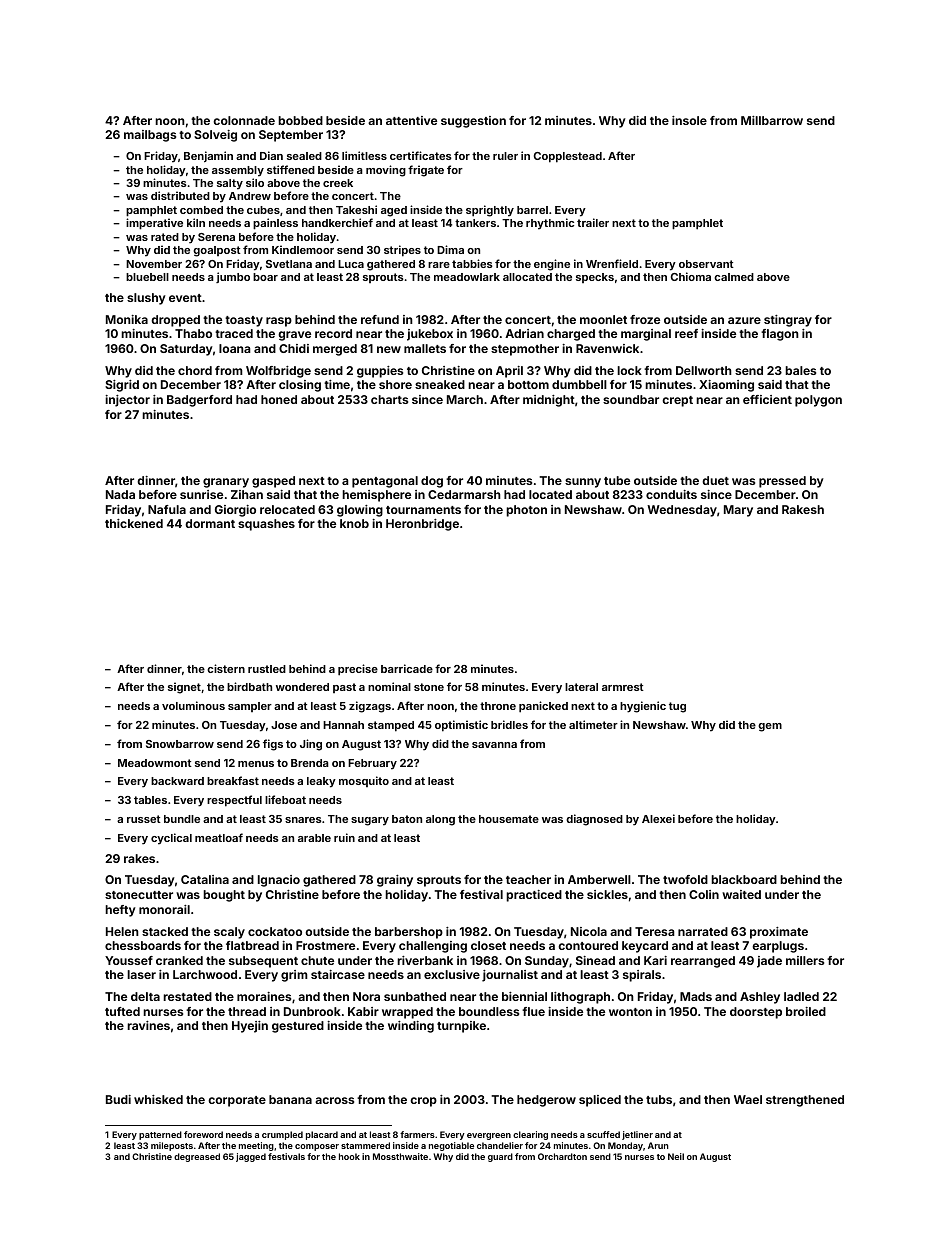 The image size is (952, 1233). I want to click on Meadowmont, so click(155, 763).
